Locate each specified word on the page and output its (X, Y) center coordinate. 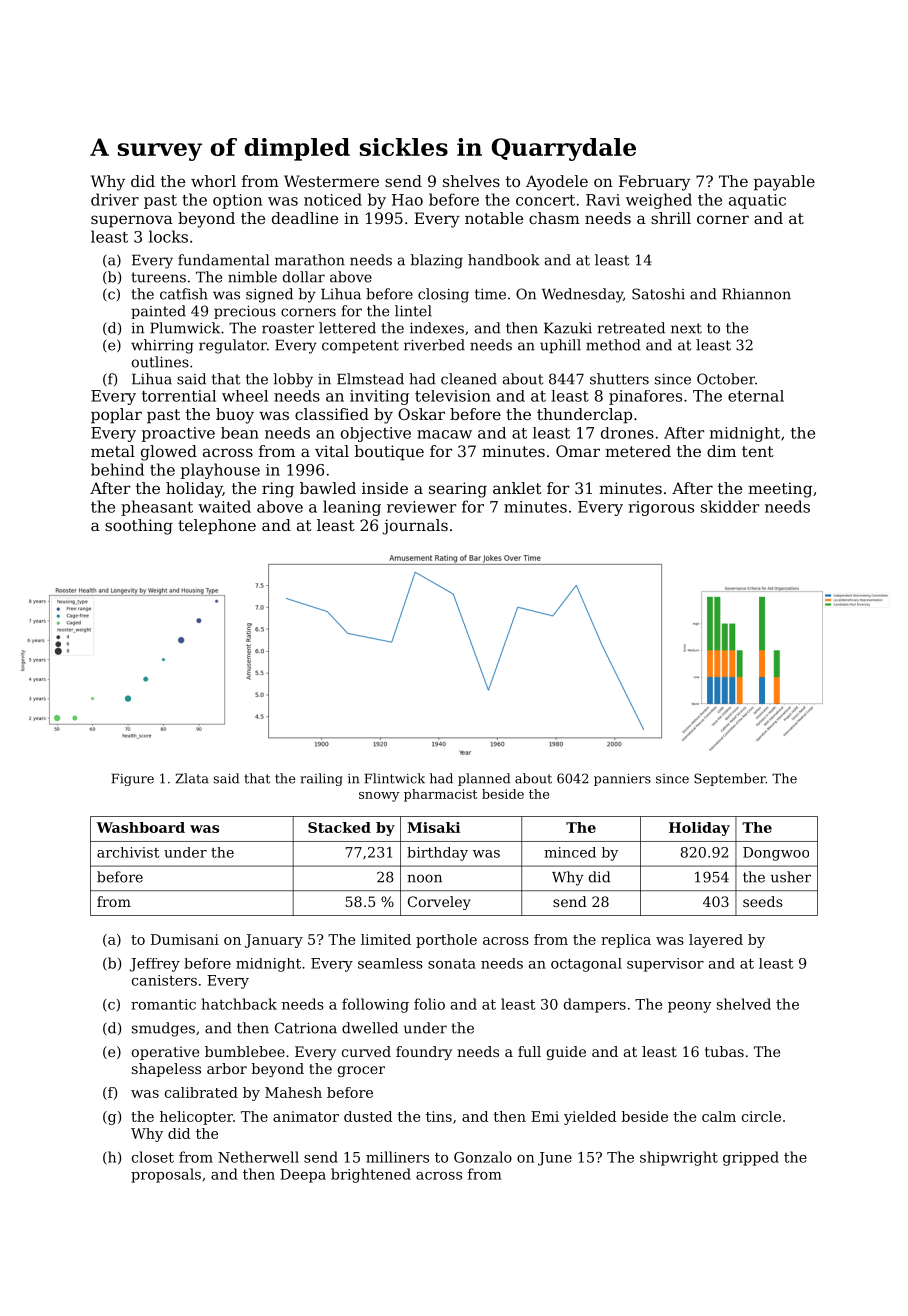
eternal (756, 396)
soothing (139, 527)
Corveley (439, 903)
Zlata (192, 778)
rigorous (661, 508)
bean (240, 433)
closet (153, 1157)
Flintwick (395, 778)
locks (168, 236)
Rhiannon (756, 294)
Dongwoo (776, 854)
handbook (504, 260)
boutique (389, 453)
